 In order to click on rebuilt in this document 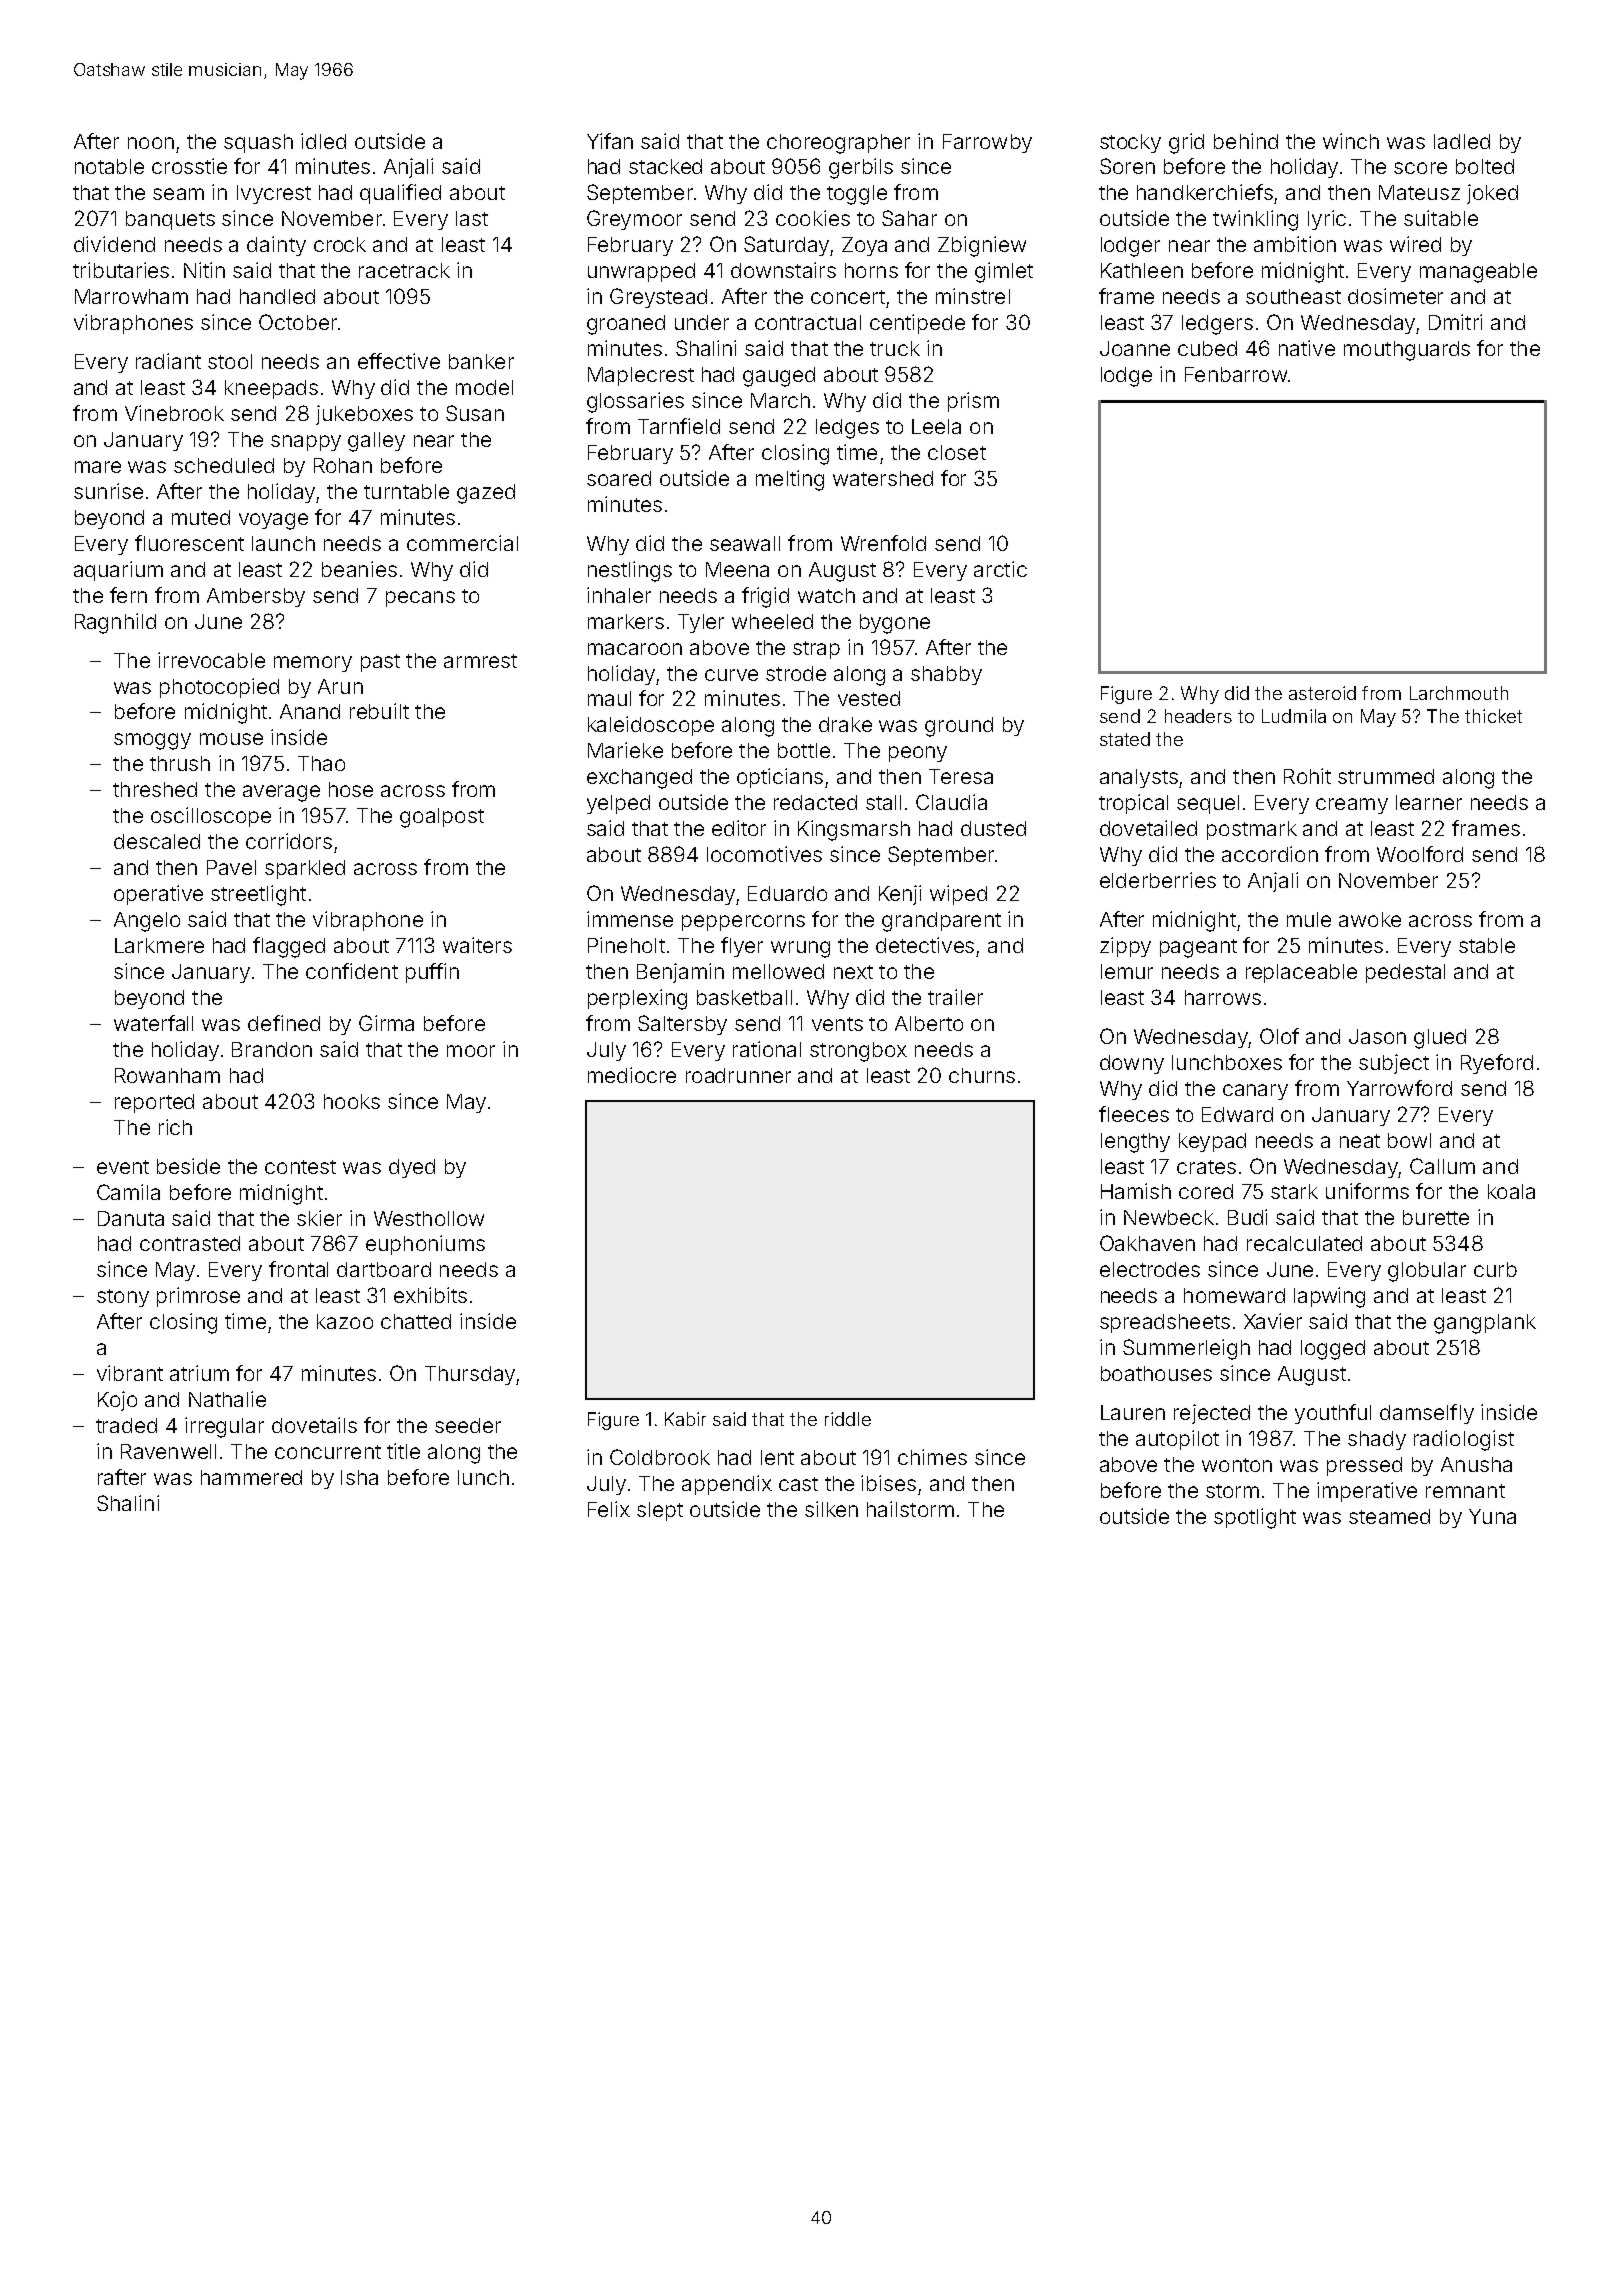, I will do `click(379, 711)`.
